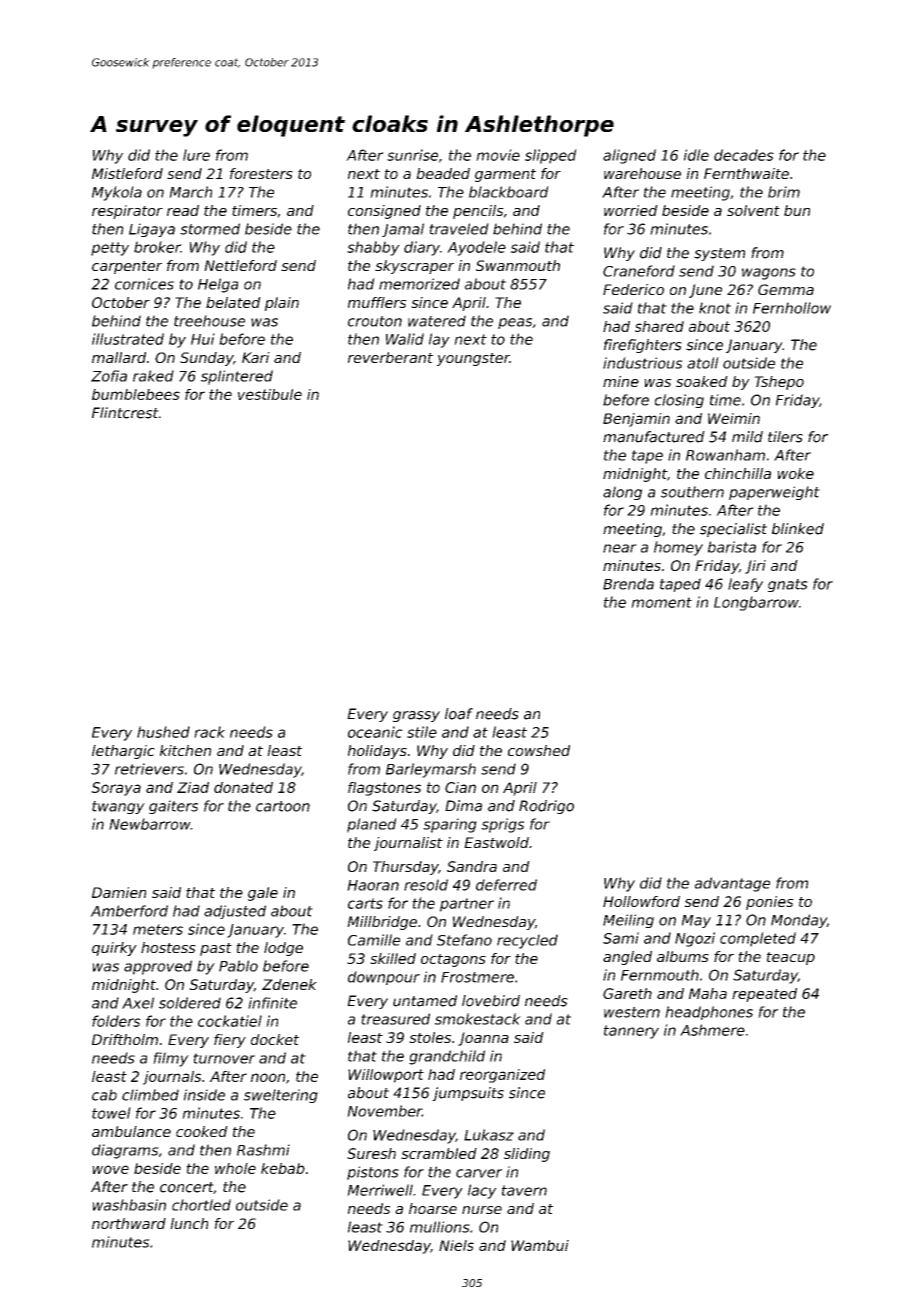  I want to click on skyscraper, so click(414, 267).
